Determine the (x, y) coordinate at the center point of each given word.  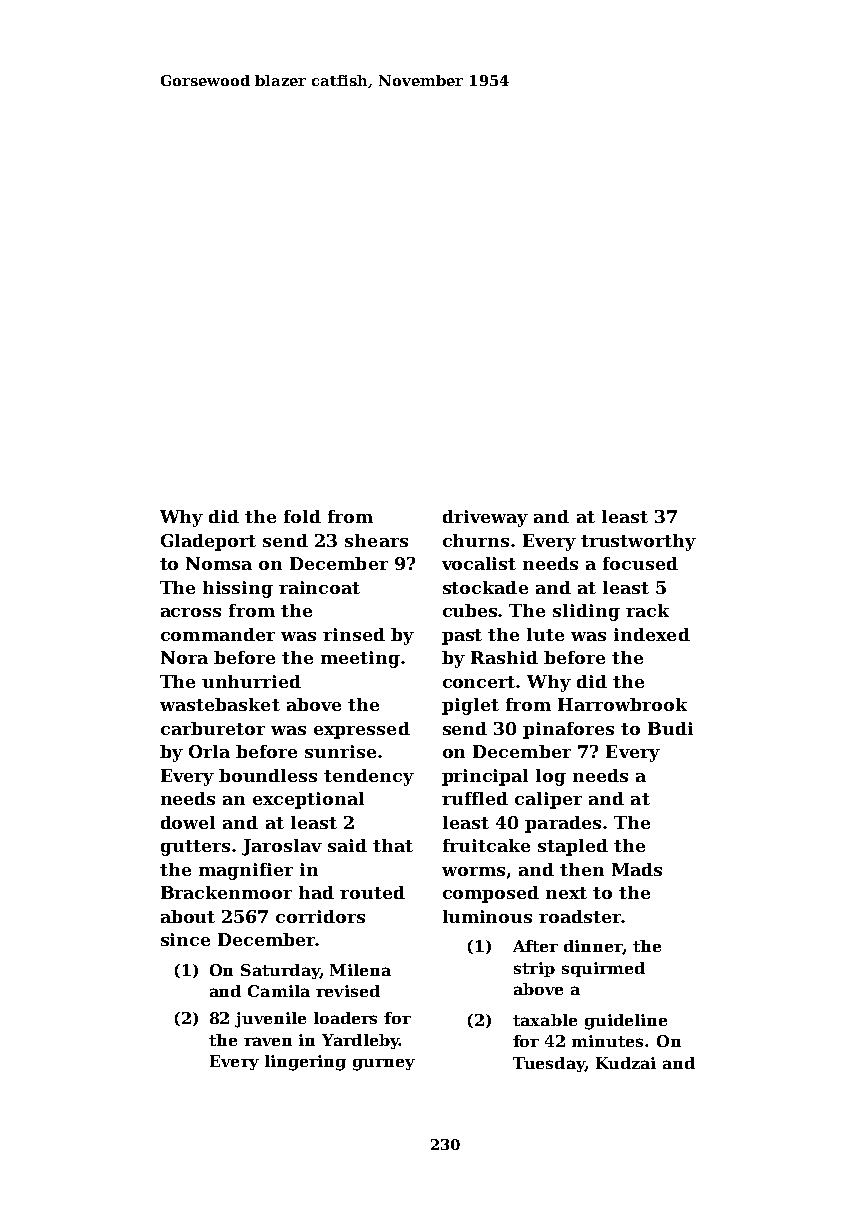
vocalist (479, 563)
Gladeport (208, 542)
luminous (487, 916)
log (551, 777)
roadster (580, 916)
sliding (586, 612)
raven (268, 1041)
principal (485, 777)
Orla (209, 751)
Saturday (280, 971)
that (393, 845)
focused (640, 563)
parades (563, 824)
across (191, 612)
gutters (195, 848)
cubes (471, 610)
